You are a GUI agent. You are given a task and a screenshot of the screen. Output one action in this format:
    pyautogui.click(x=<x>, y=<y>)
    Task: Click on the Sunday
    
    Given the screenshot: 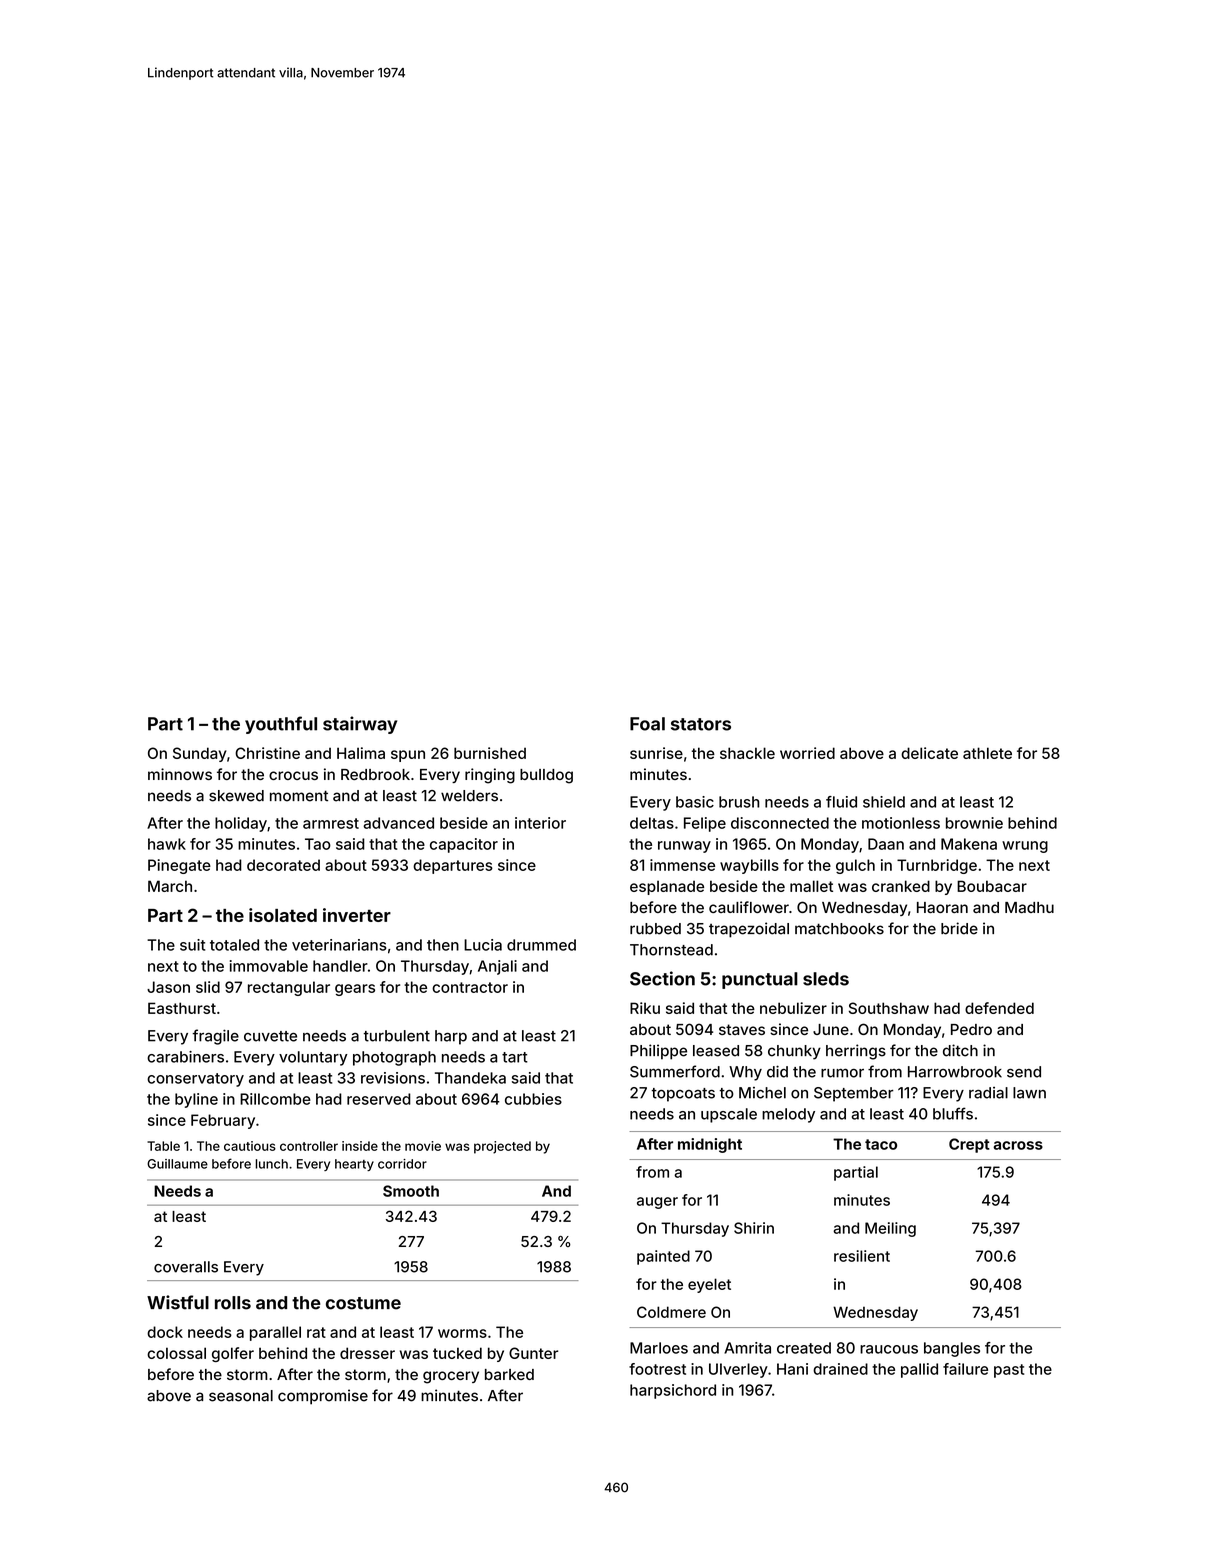 What is the action you would take?
    pyautogui.click(x=200, y=754)
